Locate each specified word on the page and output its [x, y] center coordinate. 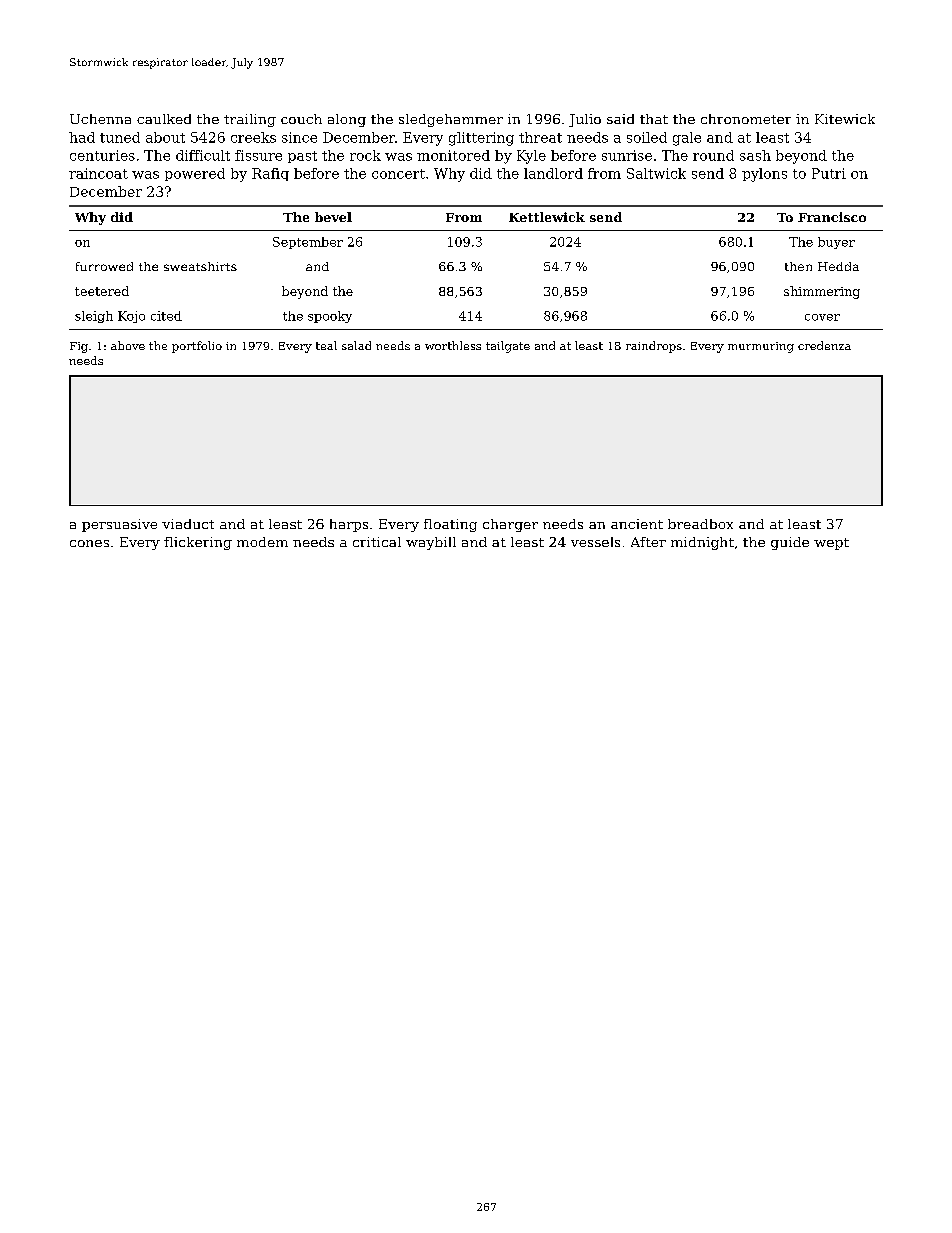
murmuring [761, 347]
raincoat [98, 173]
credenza [824, 345]
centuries [102, 155]
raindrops [654, 347]
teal [326, 345]
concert [398, 174]
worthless [453, 345]
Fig [79, 347]
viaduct [188, 524]
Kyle [531, 157]
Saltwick [656, 173]
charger [510, 525]
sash [755, 155]
